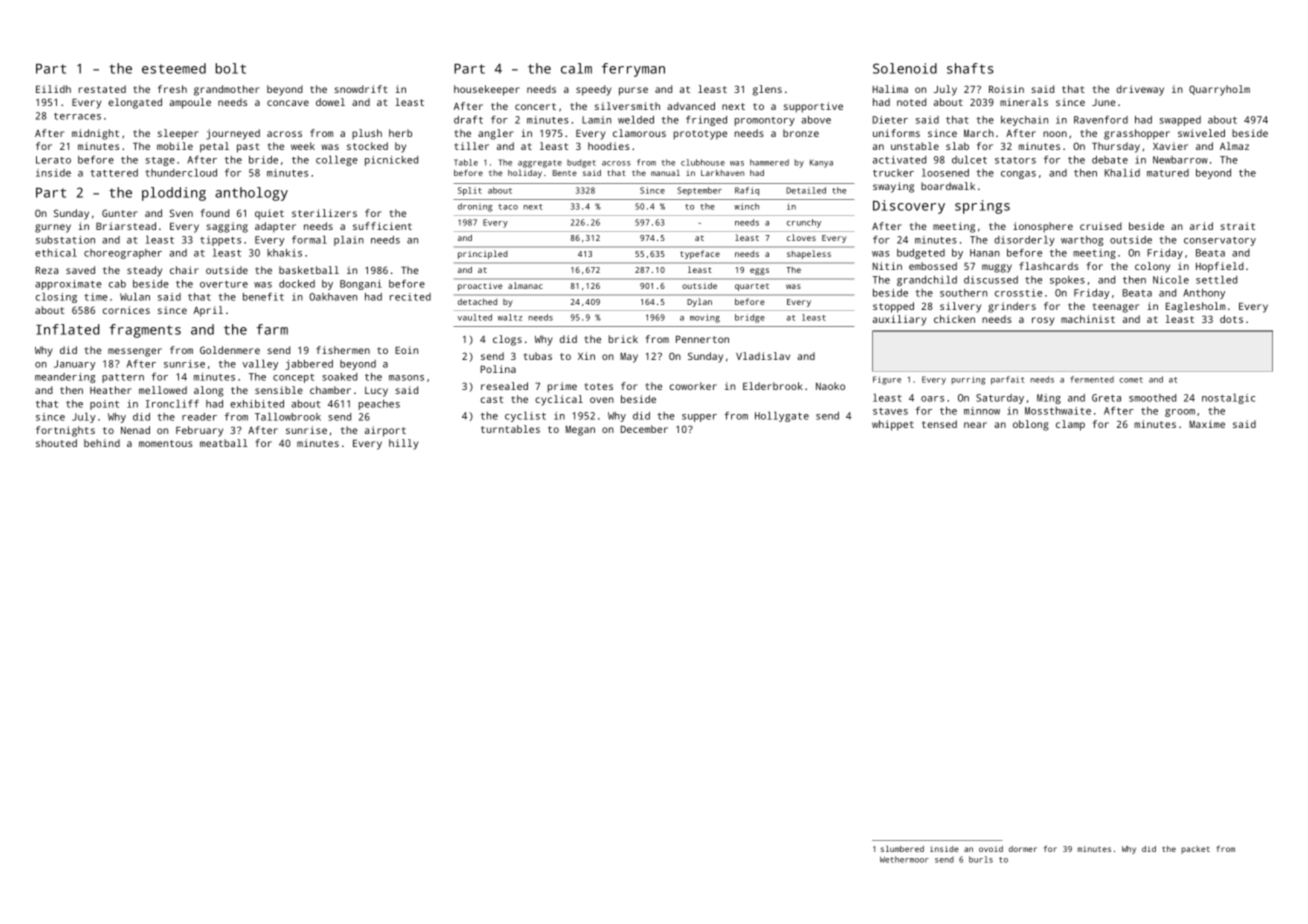 The image size is (1308, 924). Describe the element at coordinates (902, 849) in the screenshot. I see `slumbered` at that location.
